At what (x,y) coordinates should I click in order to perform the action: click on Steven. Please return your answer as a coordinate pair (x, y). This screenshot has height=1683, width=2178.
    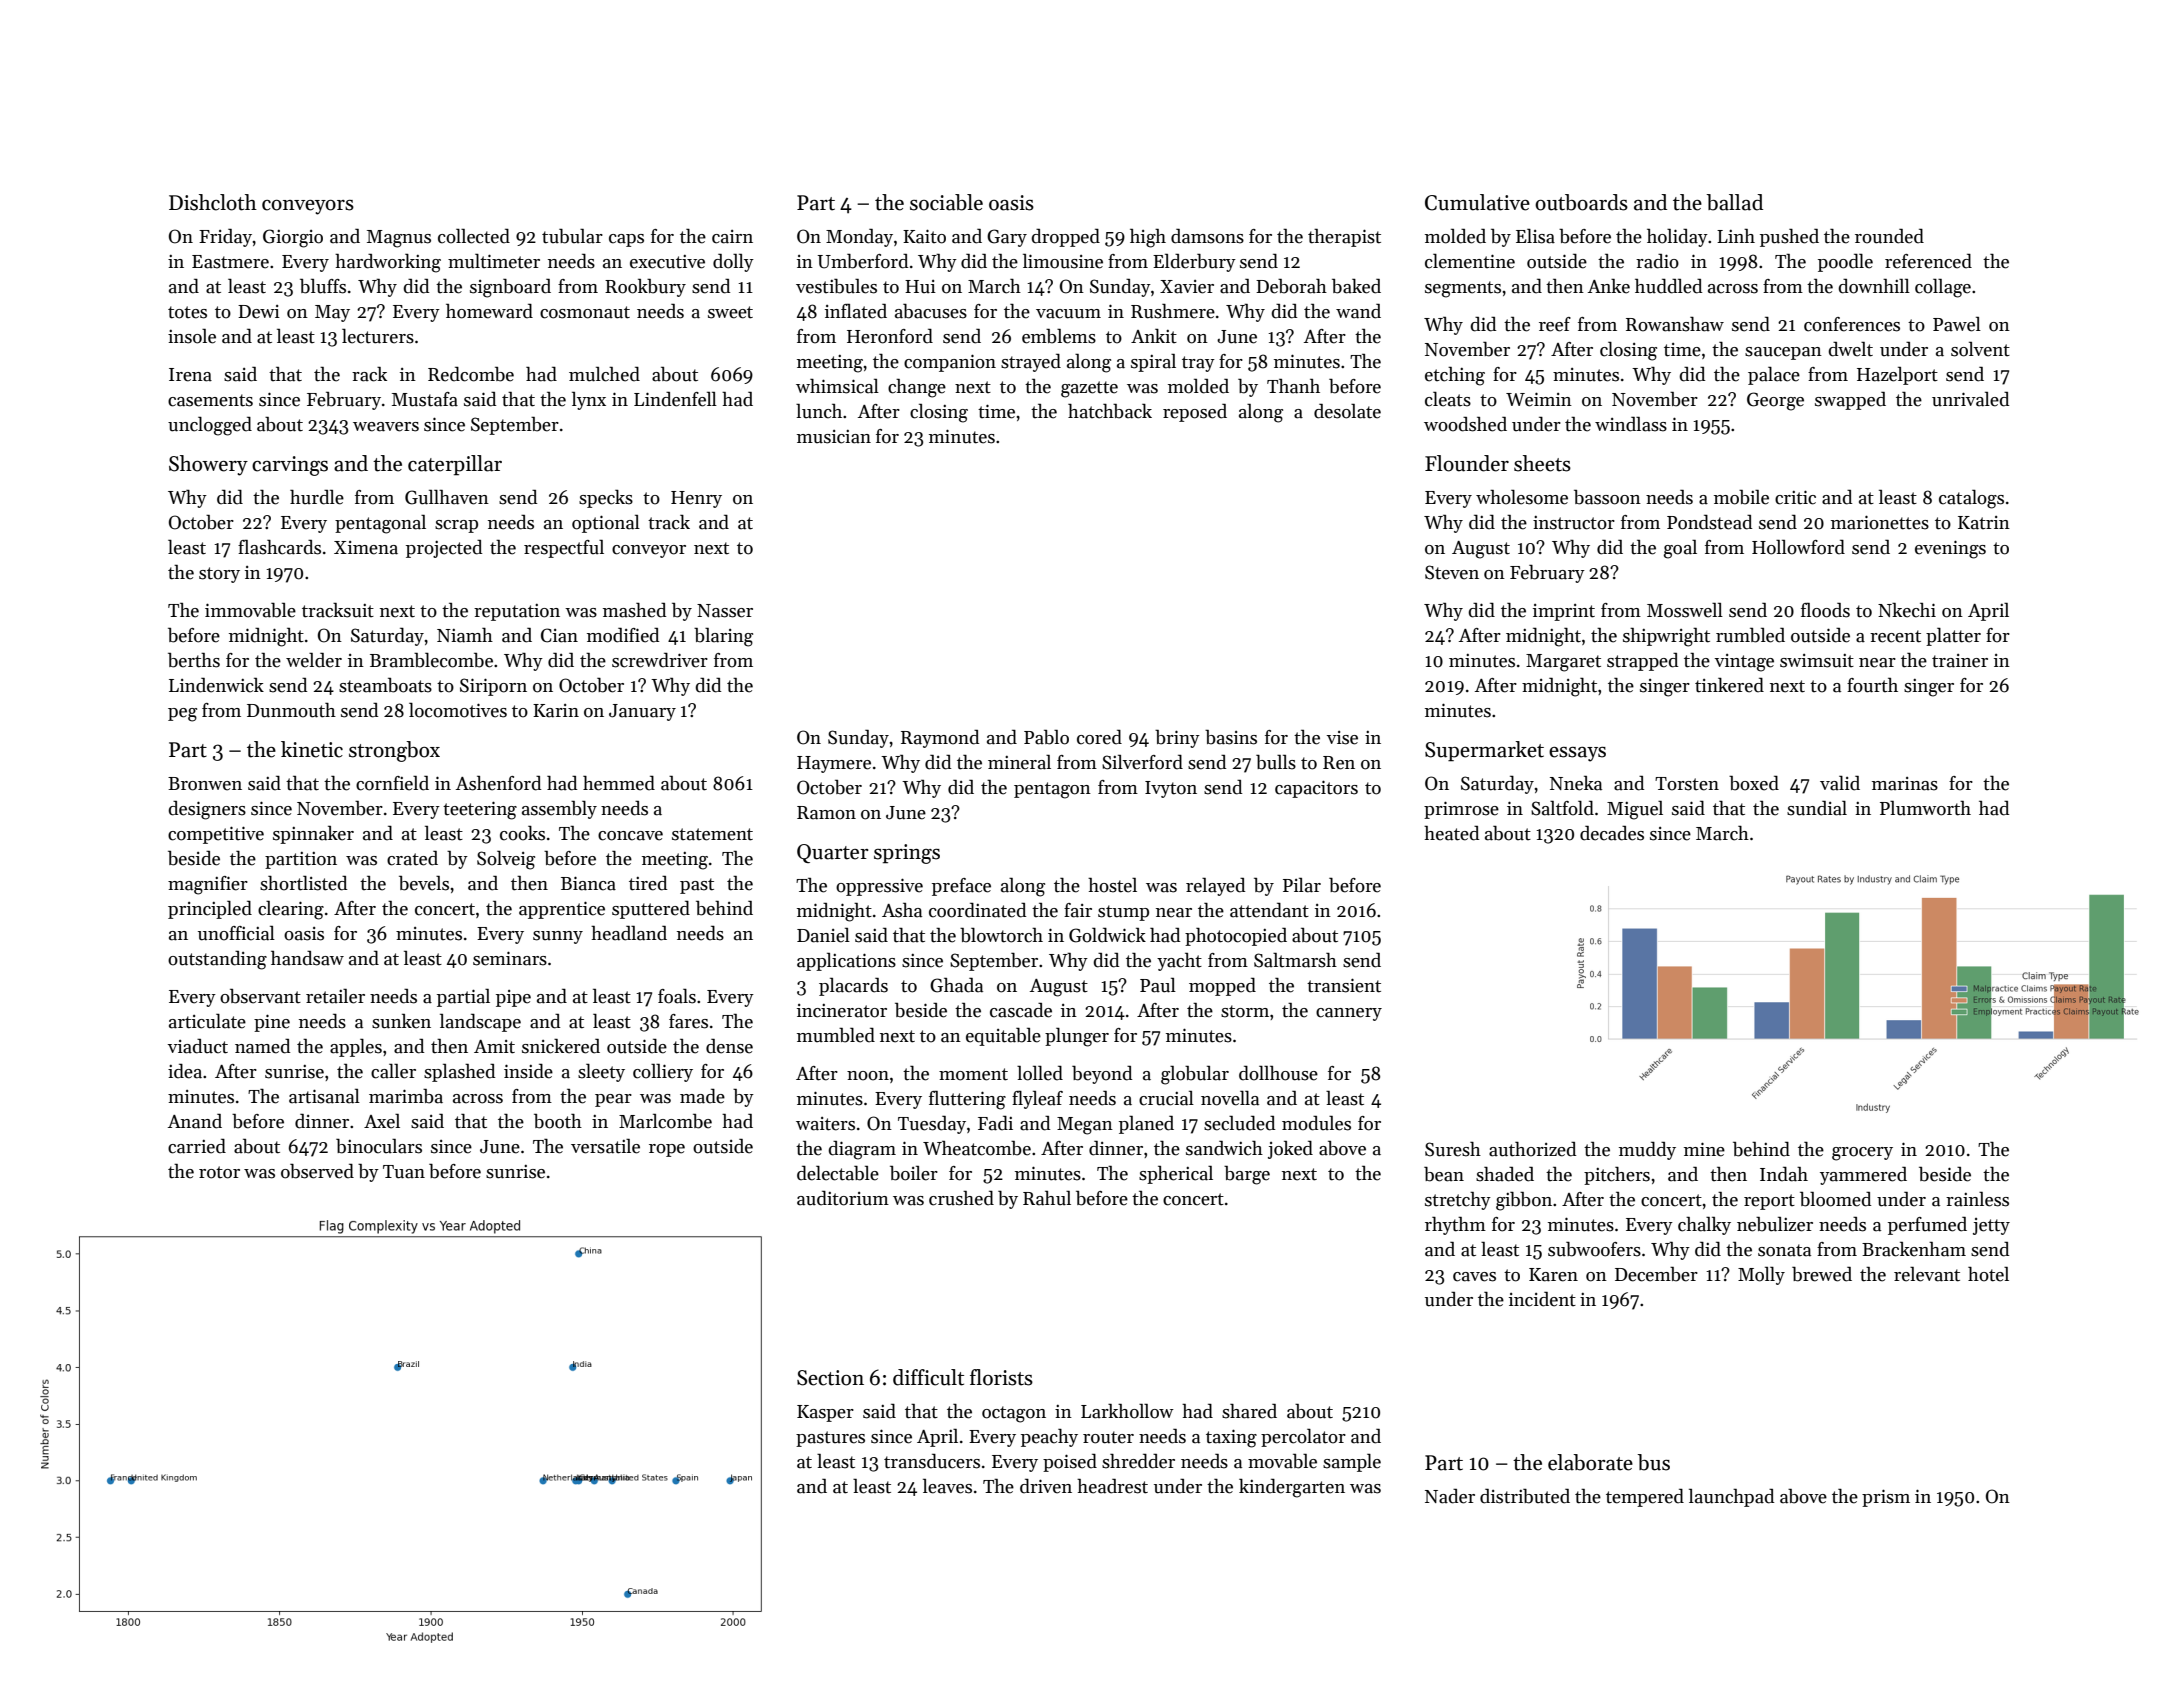
    Looking at the image, I should click on (1452, 572).
